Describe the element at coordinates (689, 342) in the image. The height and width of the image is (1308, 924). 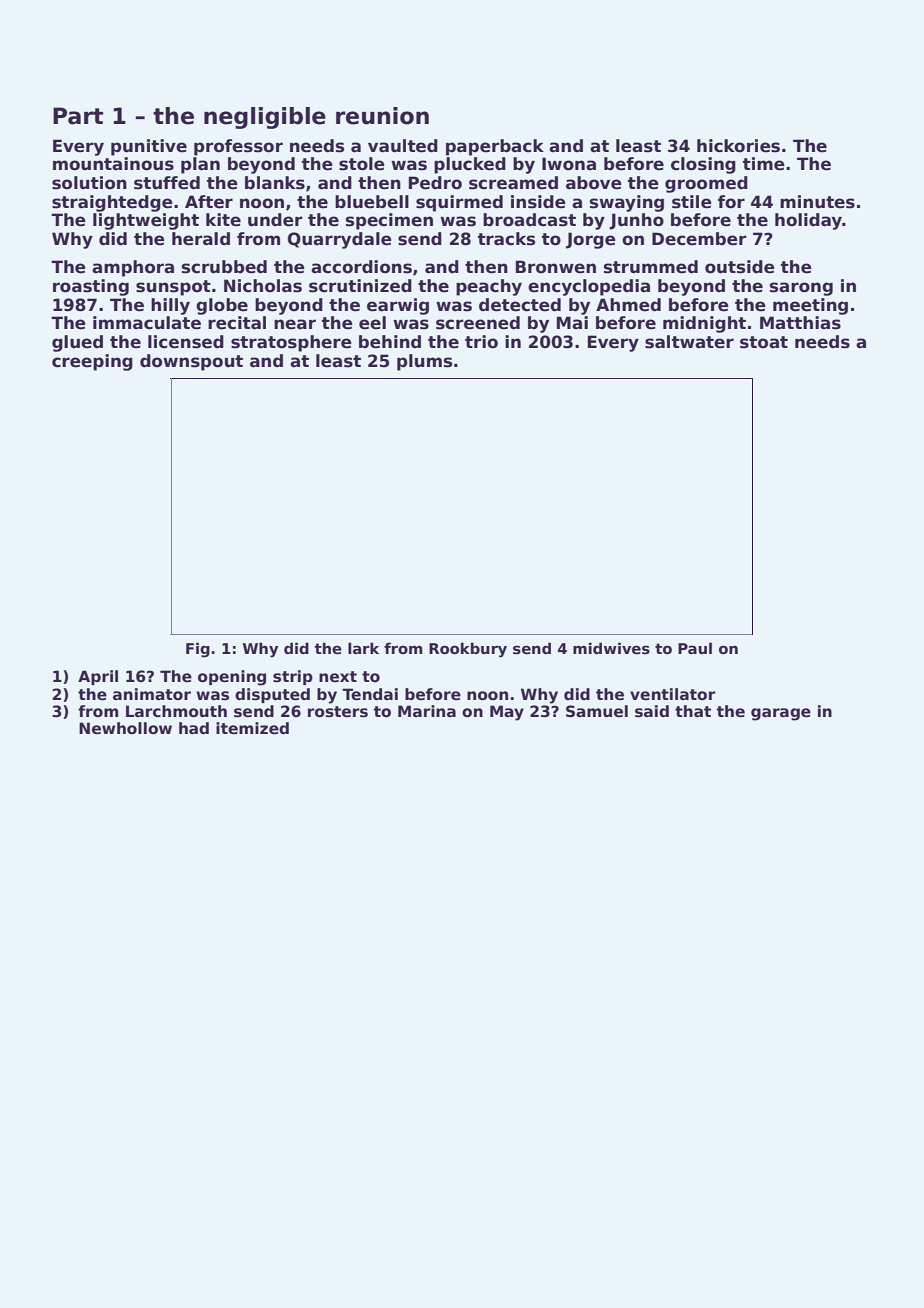
I see `saltwater` at that location.
